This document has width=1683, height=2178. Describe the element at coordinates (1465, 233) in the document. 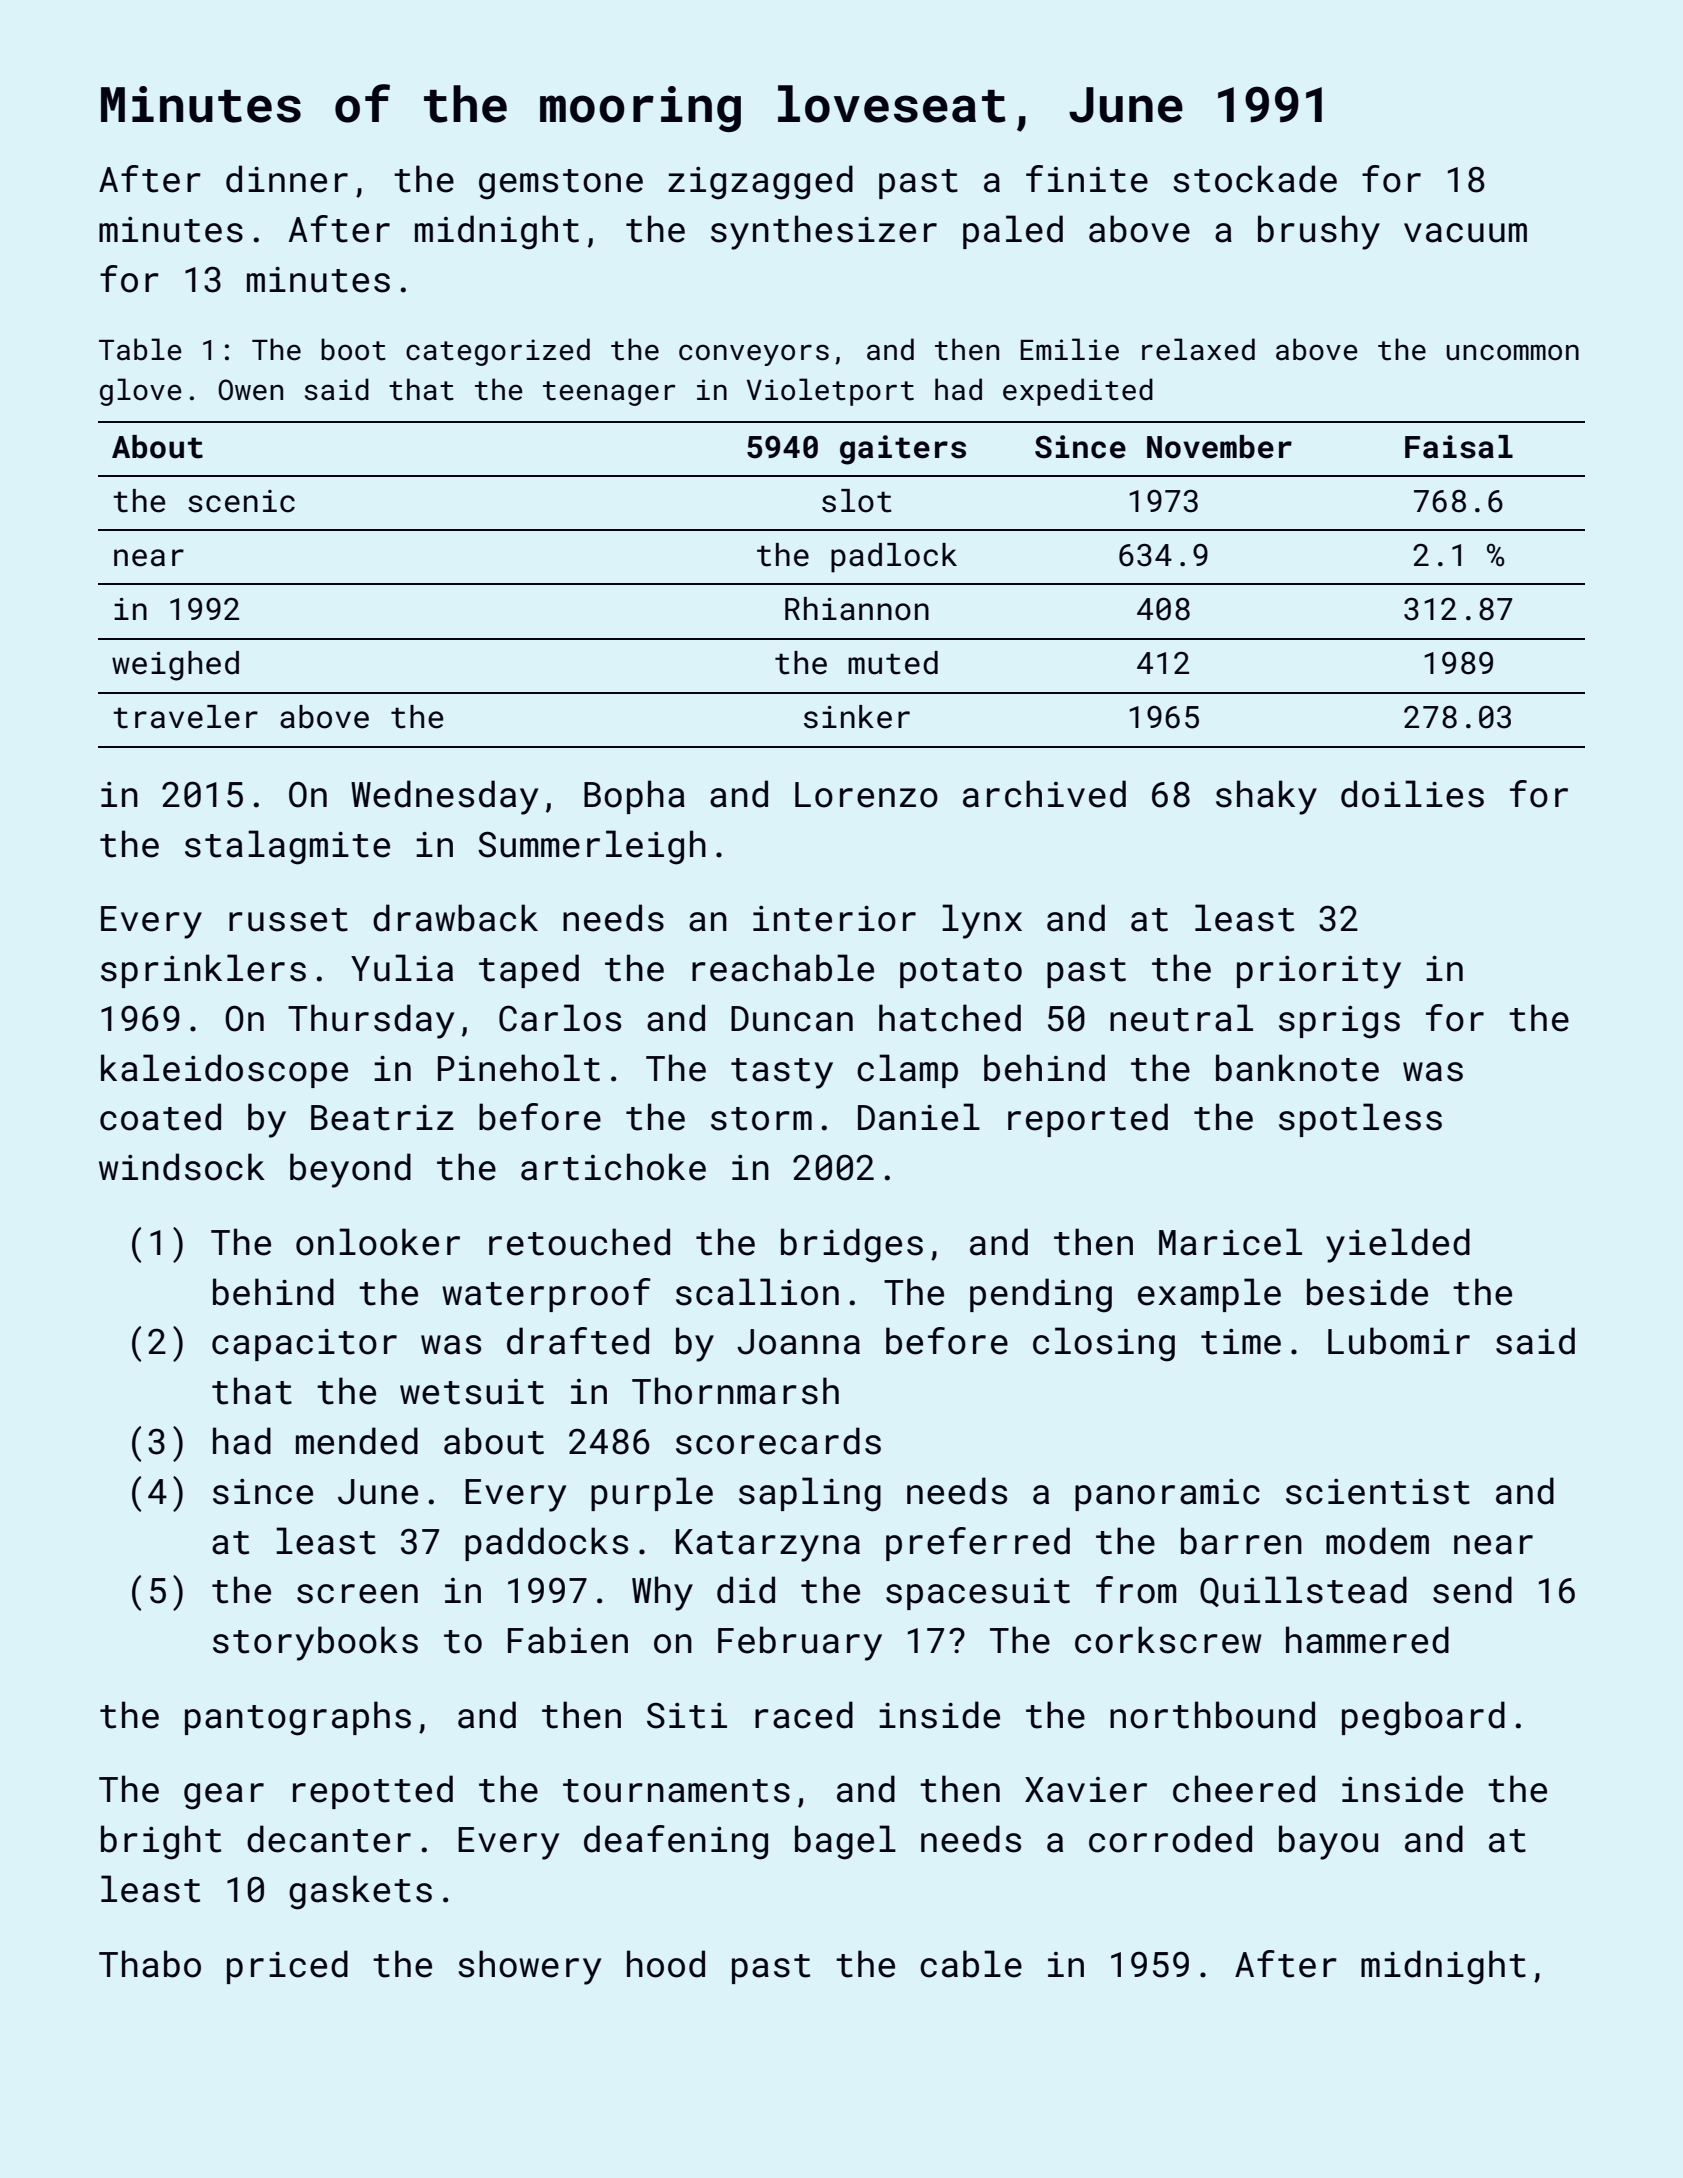

I see `vacuum` at that location.
